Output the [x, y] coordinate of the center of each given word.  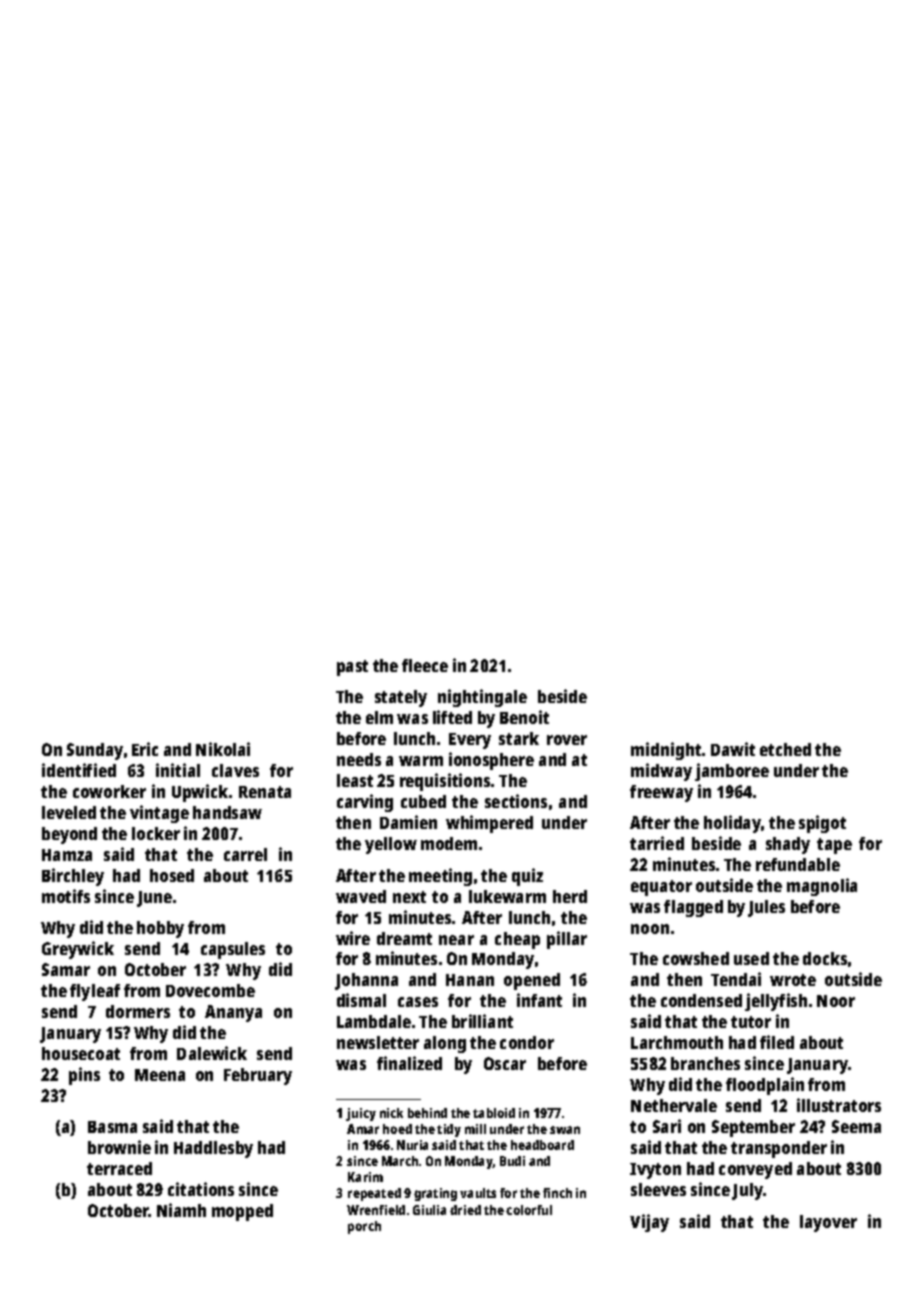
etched [785, 749]
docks [825, 958]
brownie [119, 1147]
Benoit [524, 717]
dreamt [404, 938]
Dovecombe [210, 990]
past [352, 668]
